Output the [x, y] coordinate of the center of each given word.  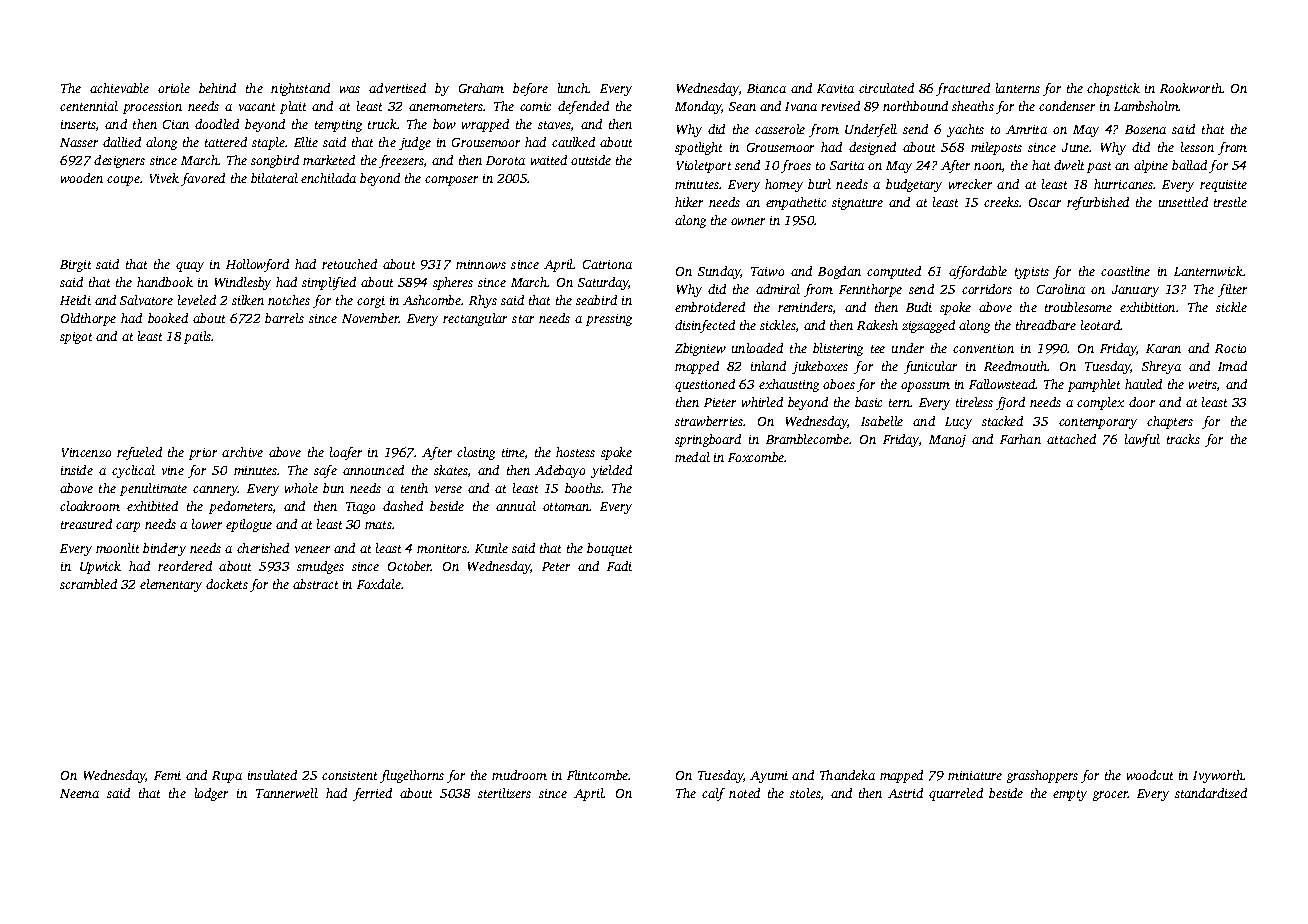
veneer [312, 549]
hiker [689, 202]
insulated [272, 775]
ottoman [566, 507]
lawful [1142, 440]
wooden [82, 178]
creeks [1001, 202]
